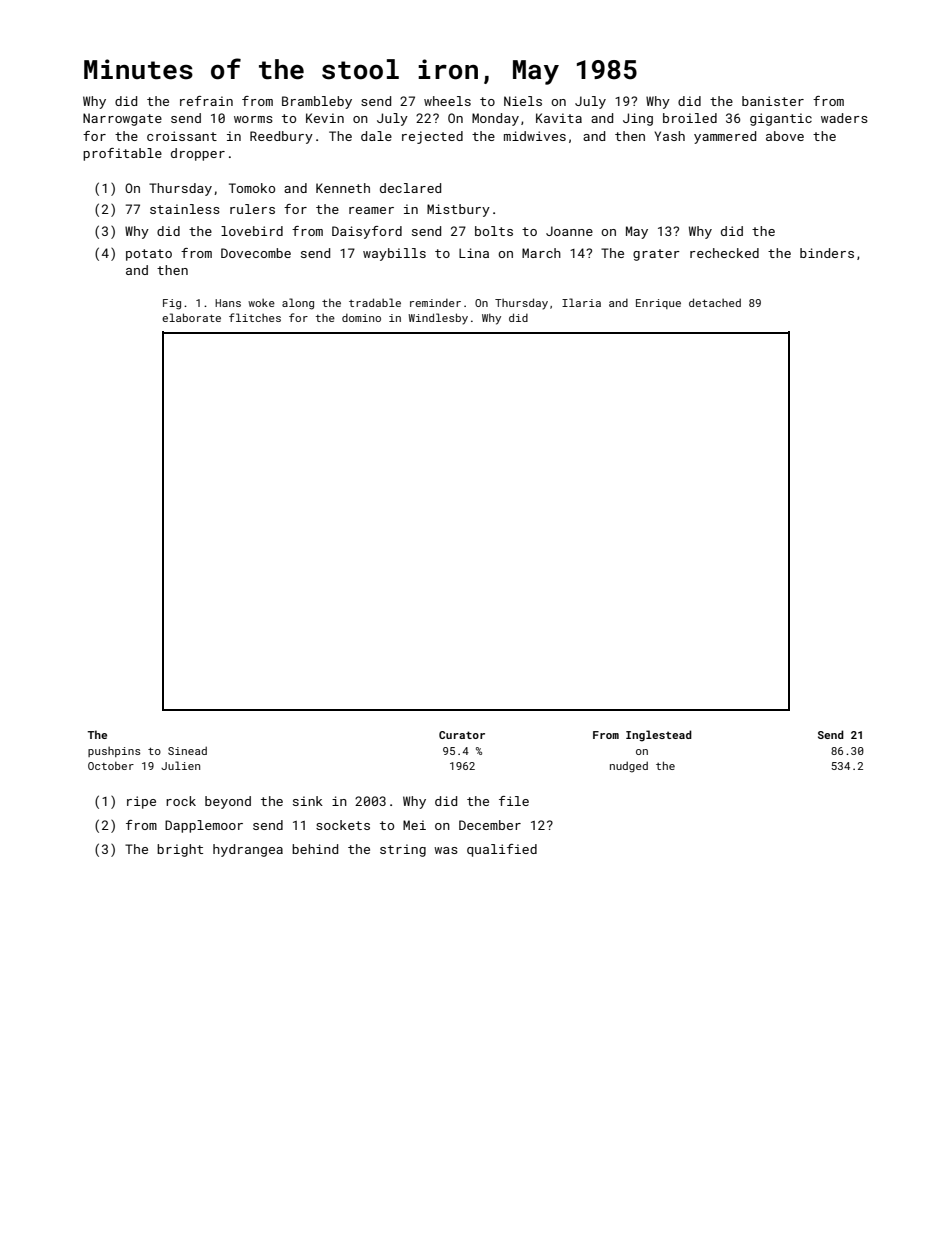  Describe the element at coordinates (659, 736) in the image. I see `Inglestead` at that location.
